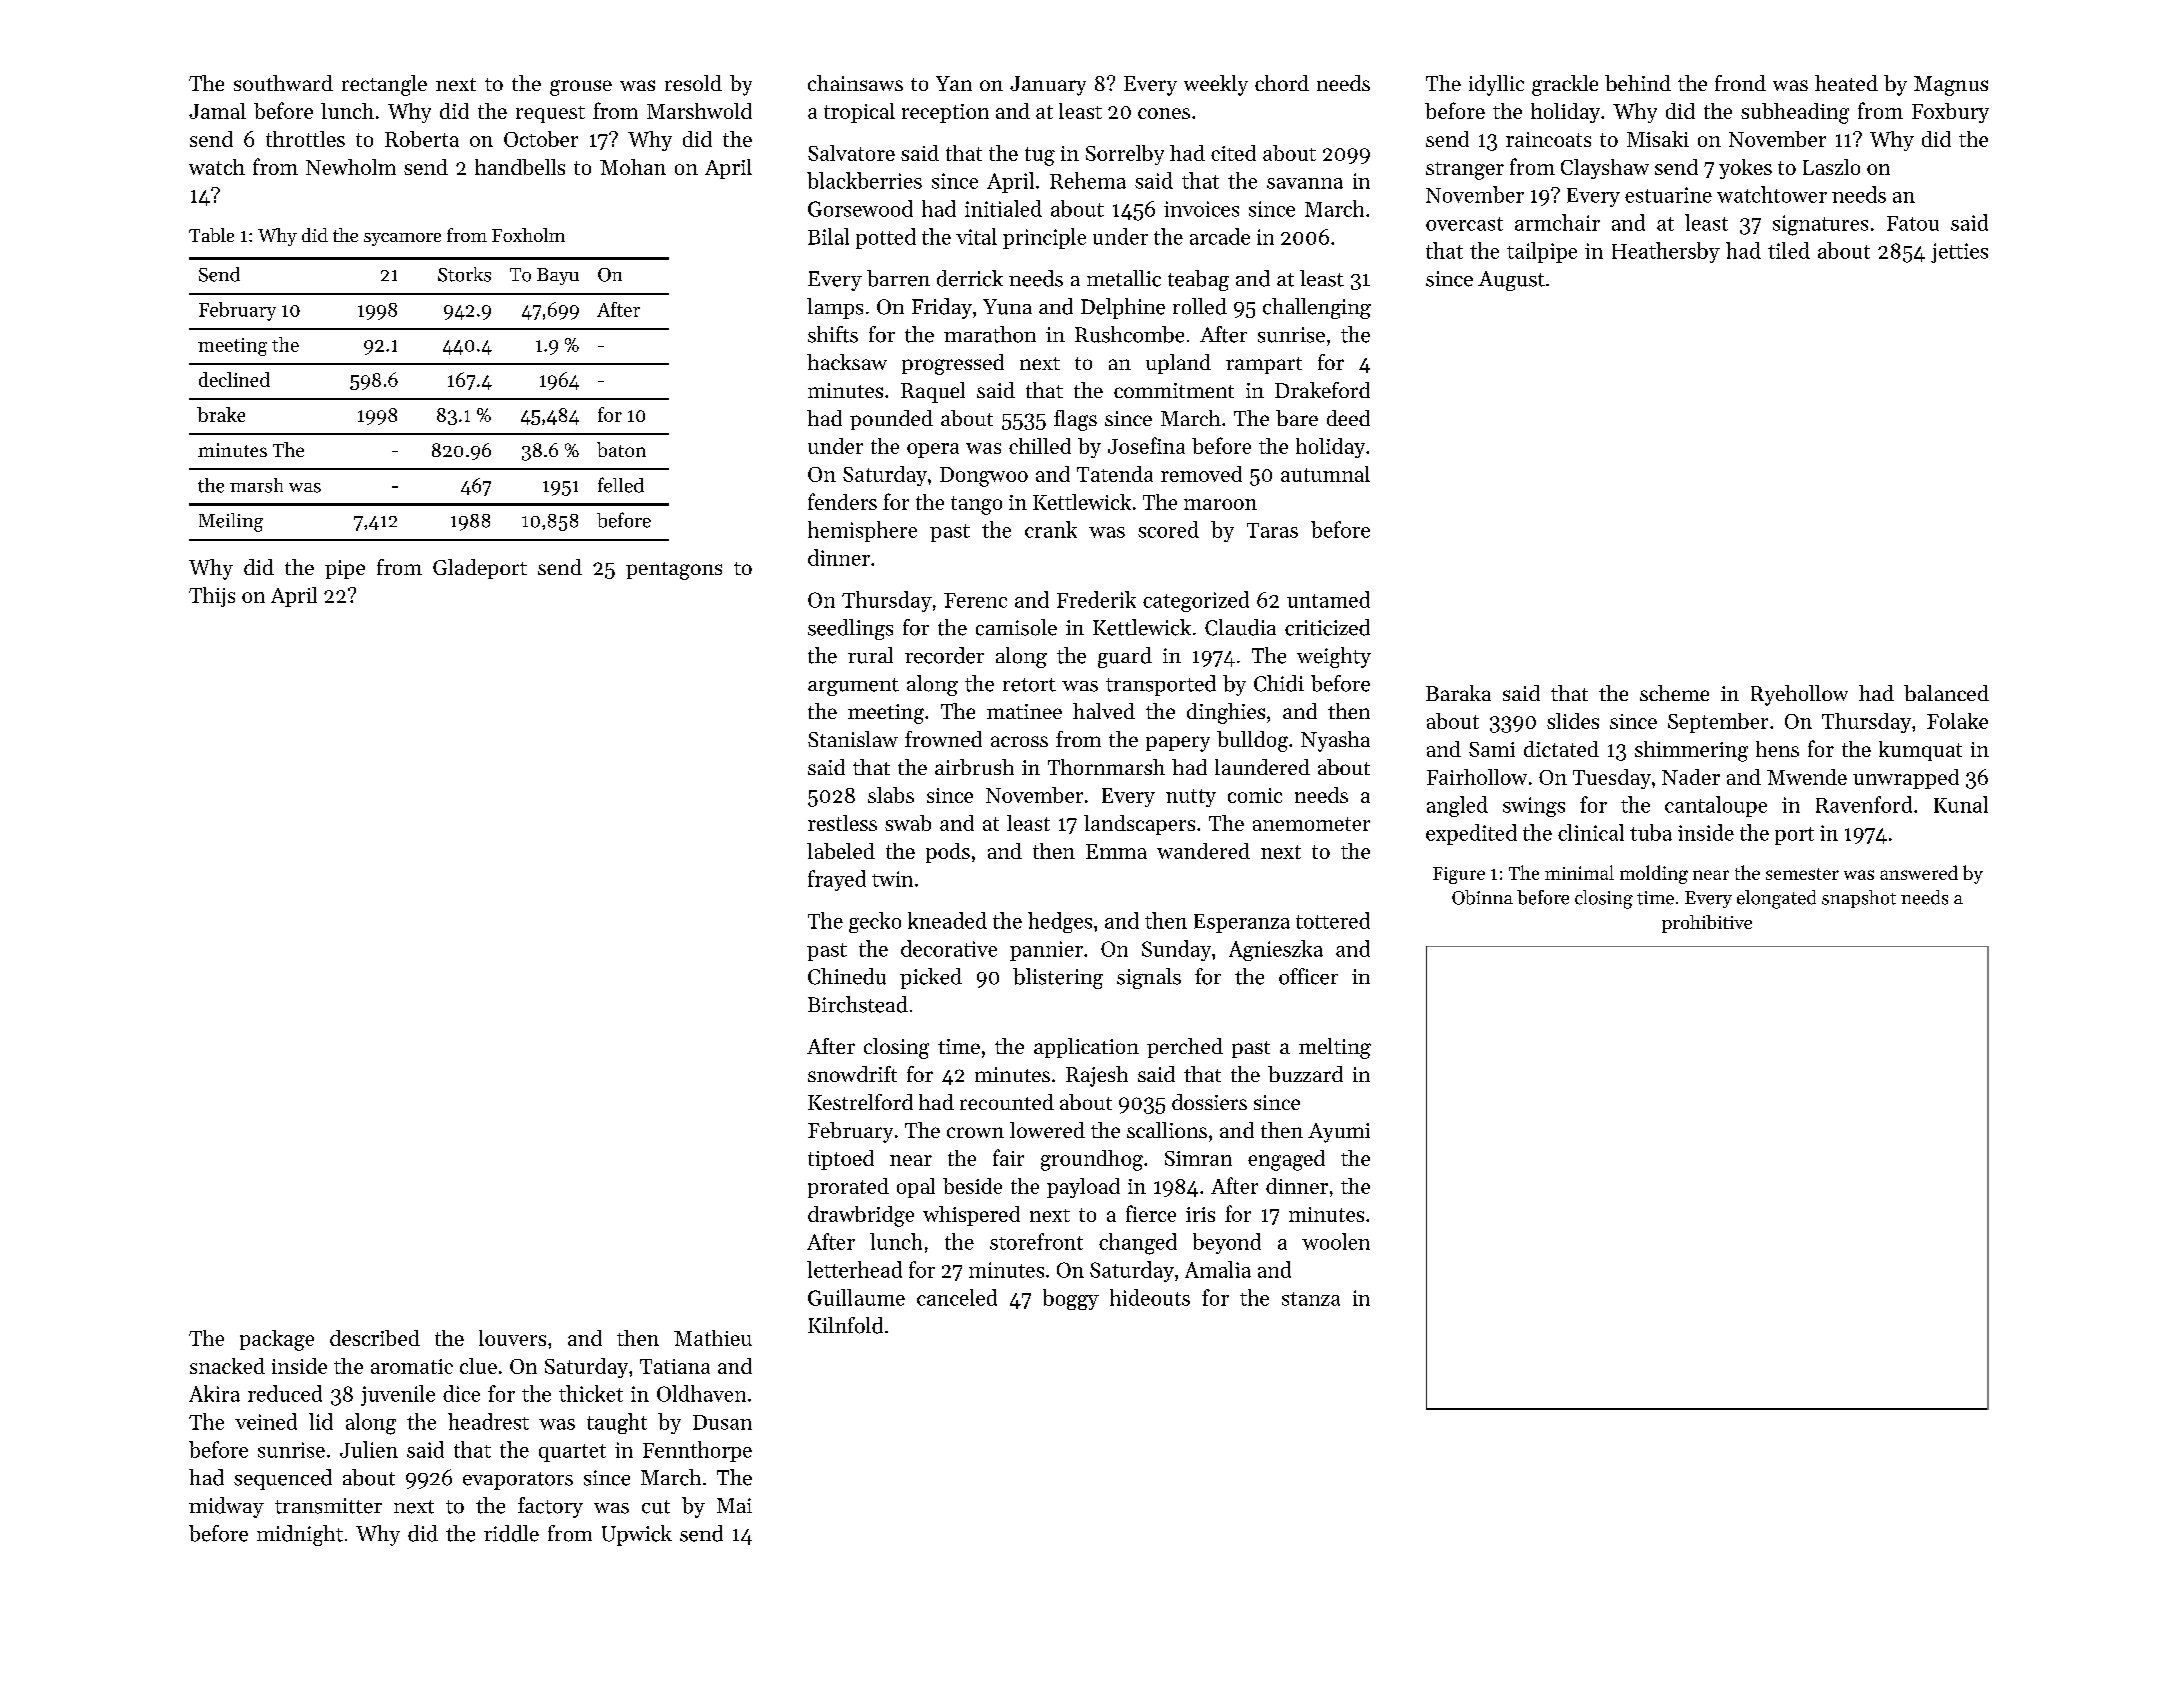 The width and height of the screenshot is (2178, 1683). I want to click on Chinedu, so click(847, 976).
